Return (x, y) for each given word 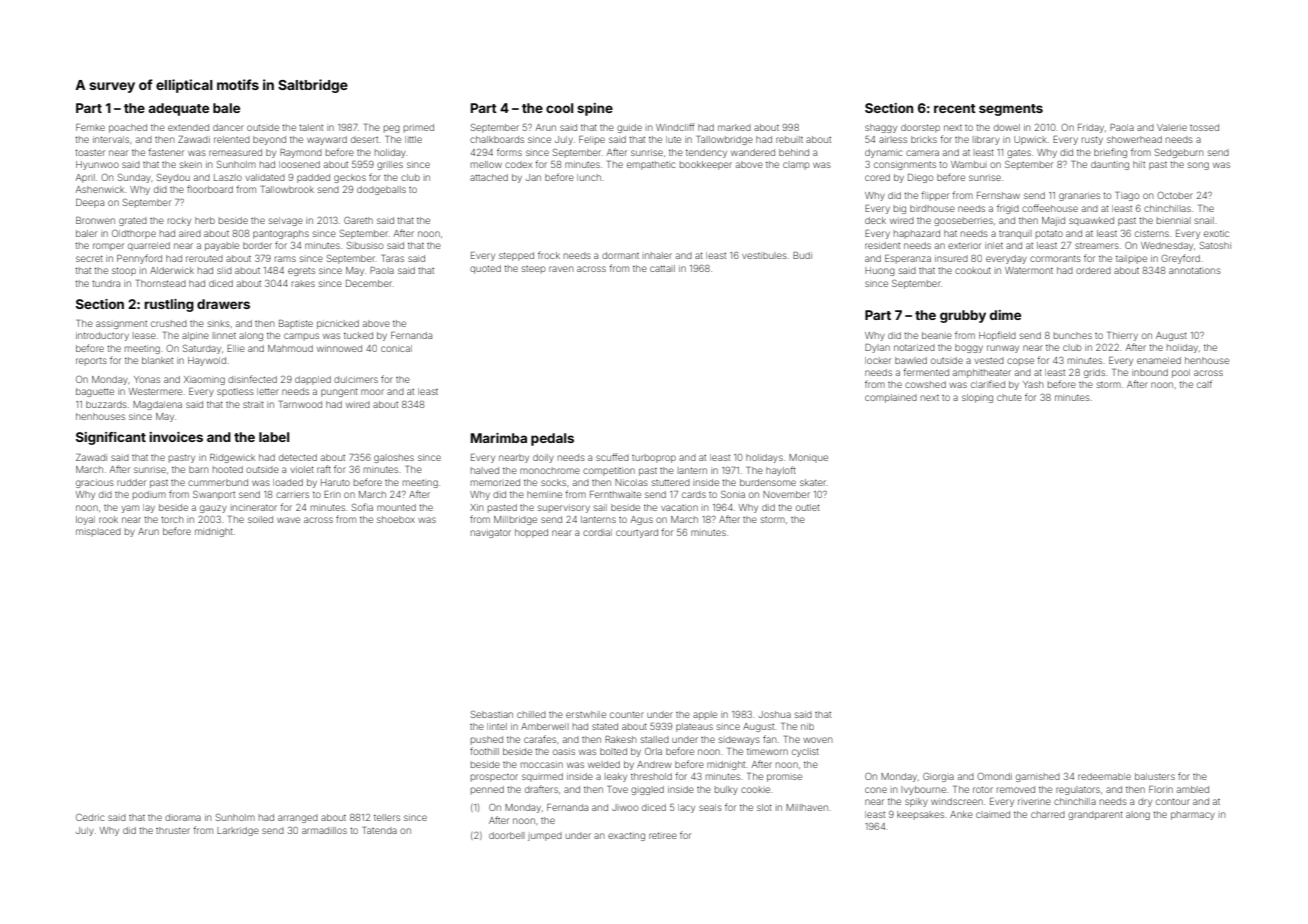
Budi (802, 255)
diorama (183, 817)
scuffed (612, 457)
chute (1009, 397)
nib (807, 726)
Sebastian (492, 714)
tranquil (1015, 234)
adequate (178, 109)
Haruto (335, 482)
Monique (808, 458)
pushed (487, 740)
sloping (977, 398)
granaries (1079, 197)
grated (133, 221)
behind (794, 152)
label (274, 437)
